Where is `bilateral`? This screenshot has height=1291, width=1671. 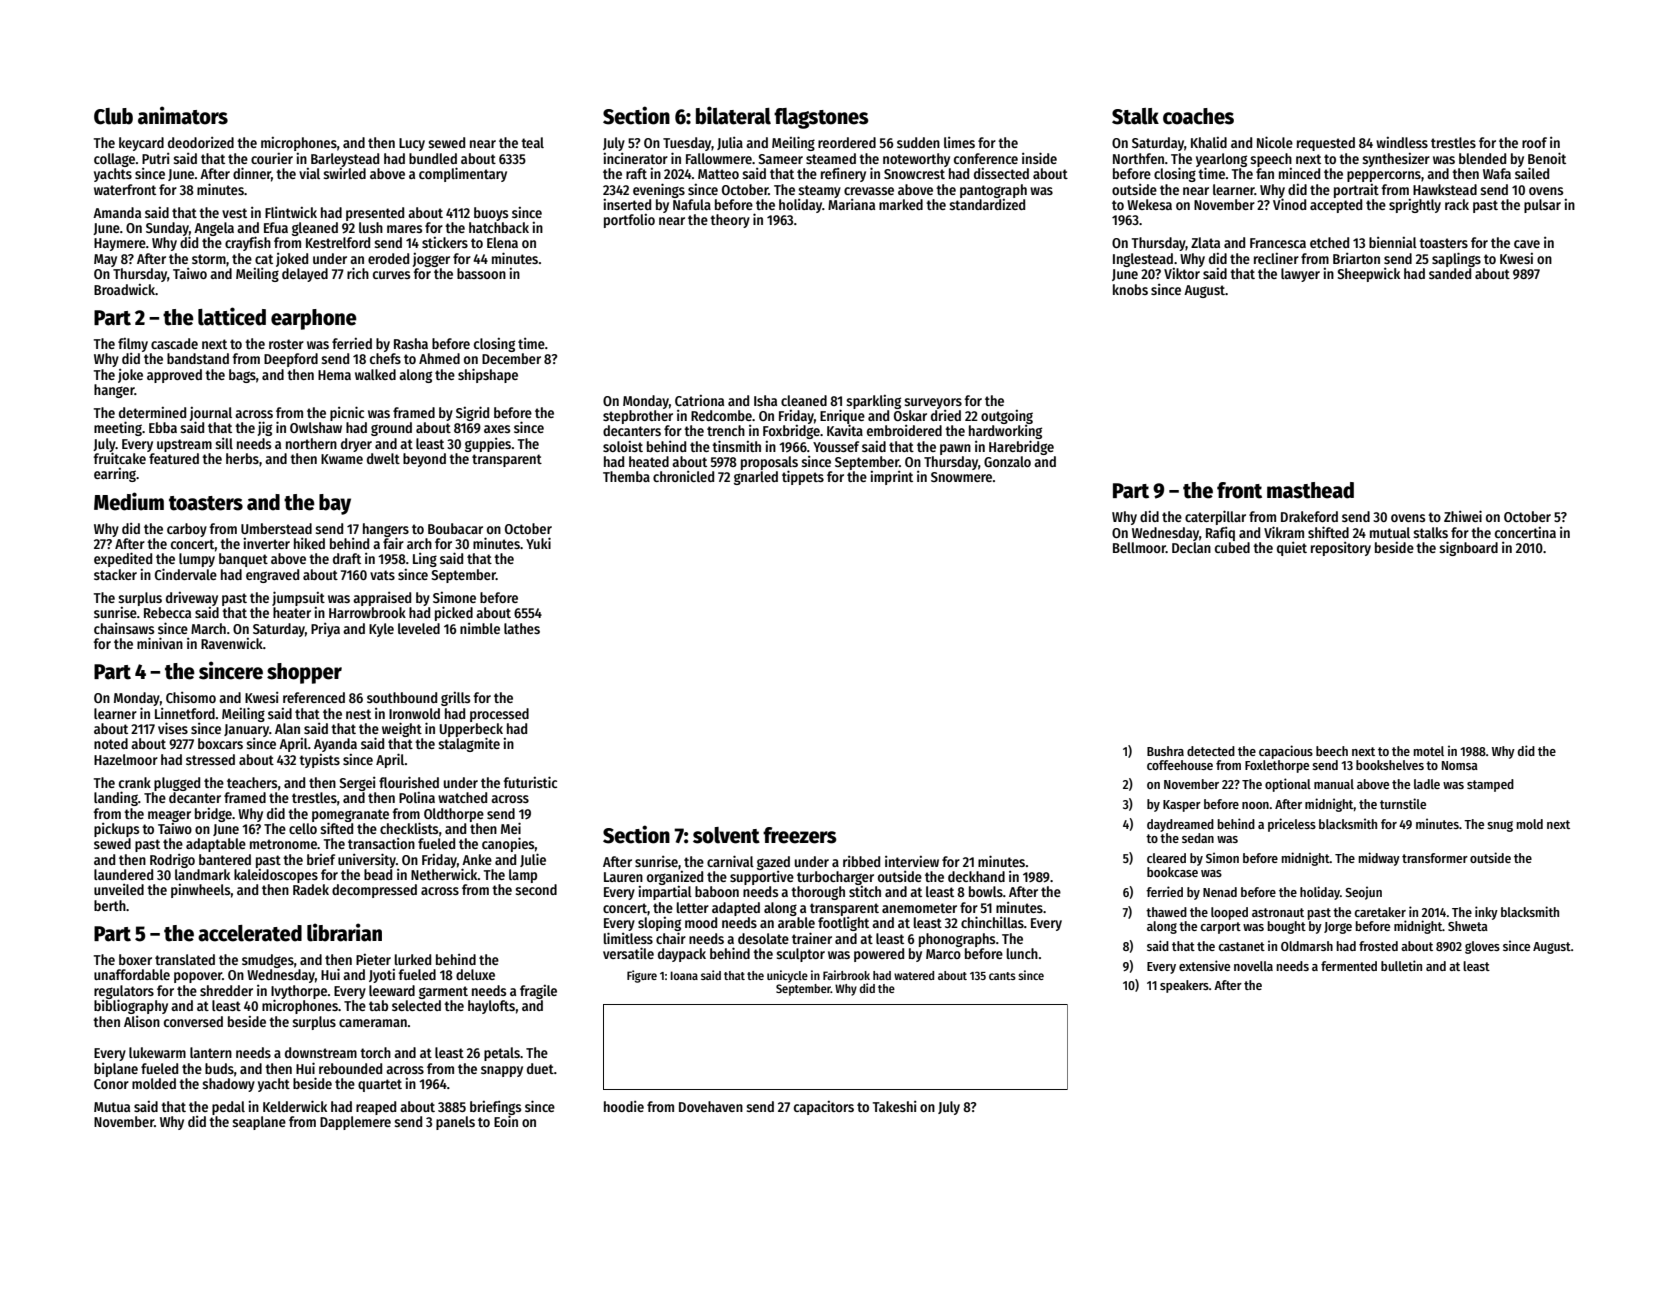 bilateral is located at coordinates (733, 115).
